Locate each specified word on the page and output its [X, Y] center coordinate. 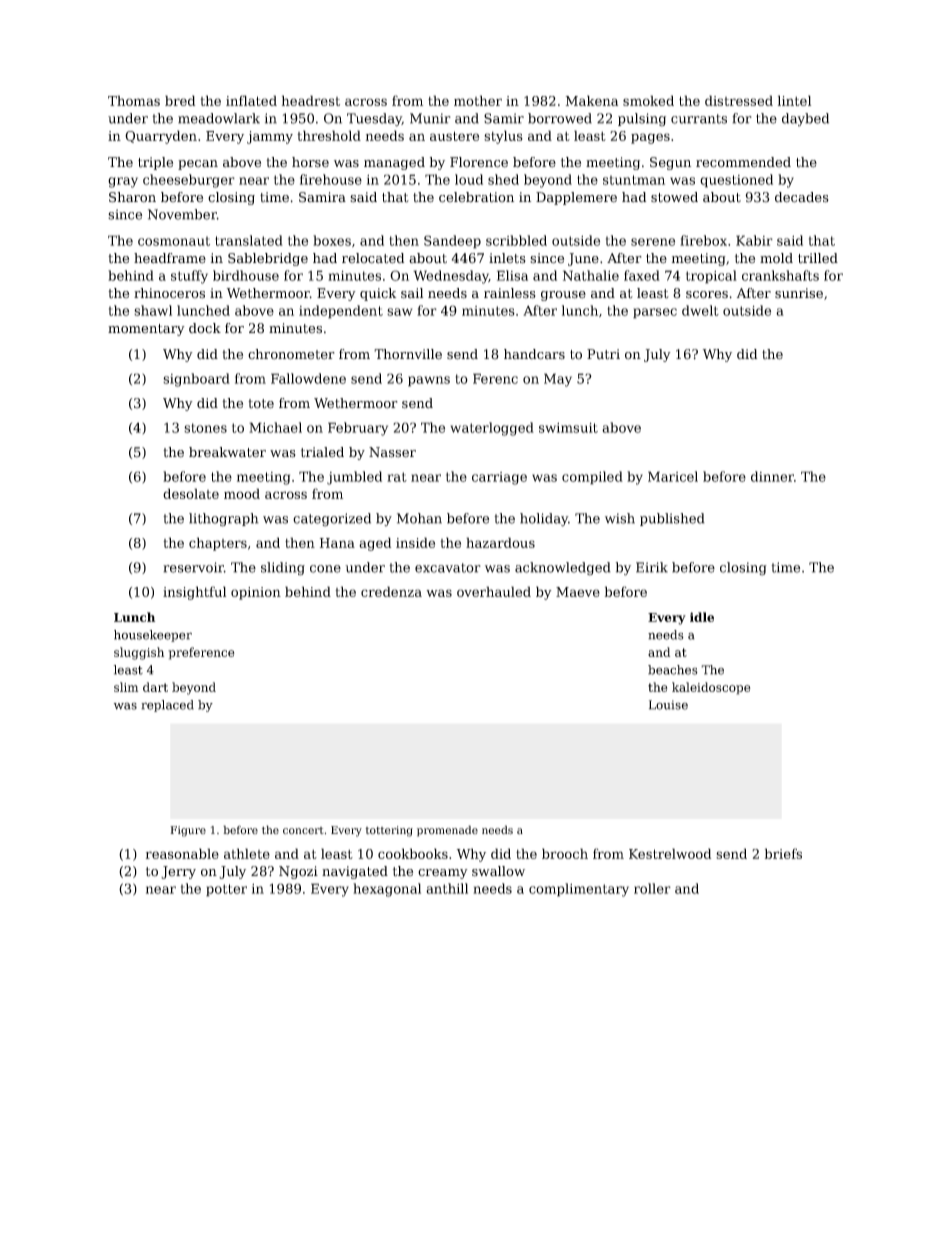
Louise [668, 705]
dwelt [700, 310]
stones [205, 428]
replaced [167, 706]
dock [205, 328]
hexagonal [387, 890]
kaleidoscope [711, 688]
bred [180, 100]
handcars [534, 354]
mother [478, 100]
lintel [794, 100]
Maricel [673, 476]
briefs [783, 853]
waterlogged [492, 429]
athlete [247, 853]
